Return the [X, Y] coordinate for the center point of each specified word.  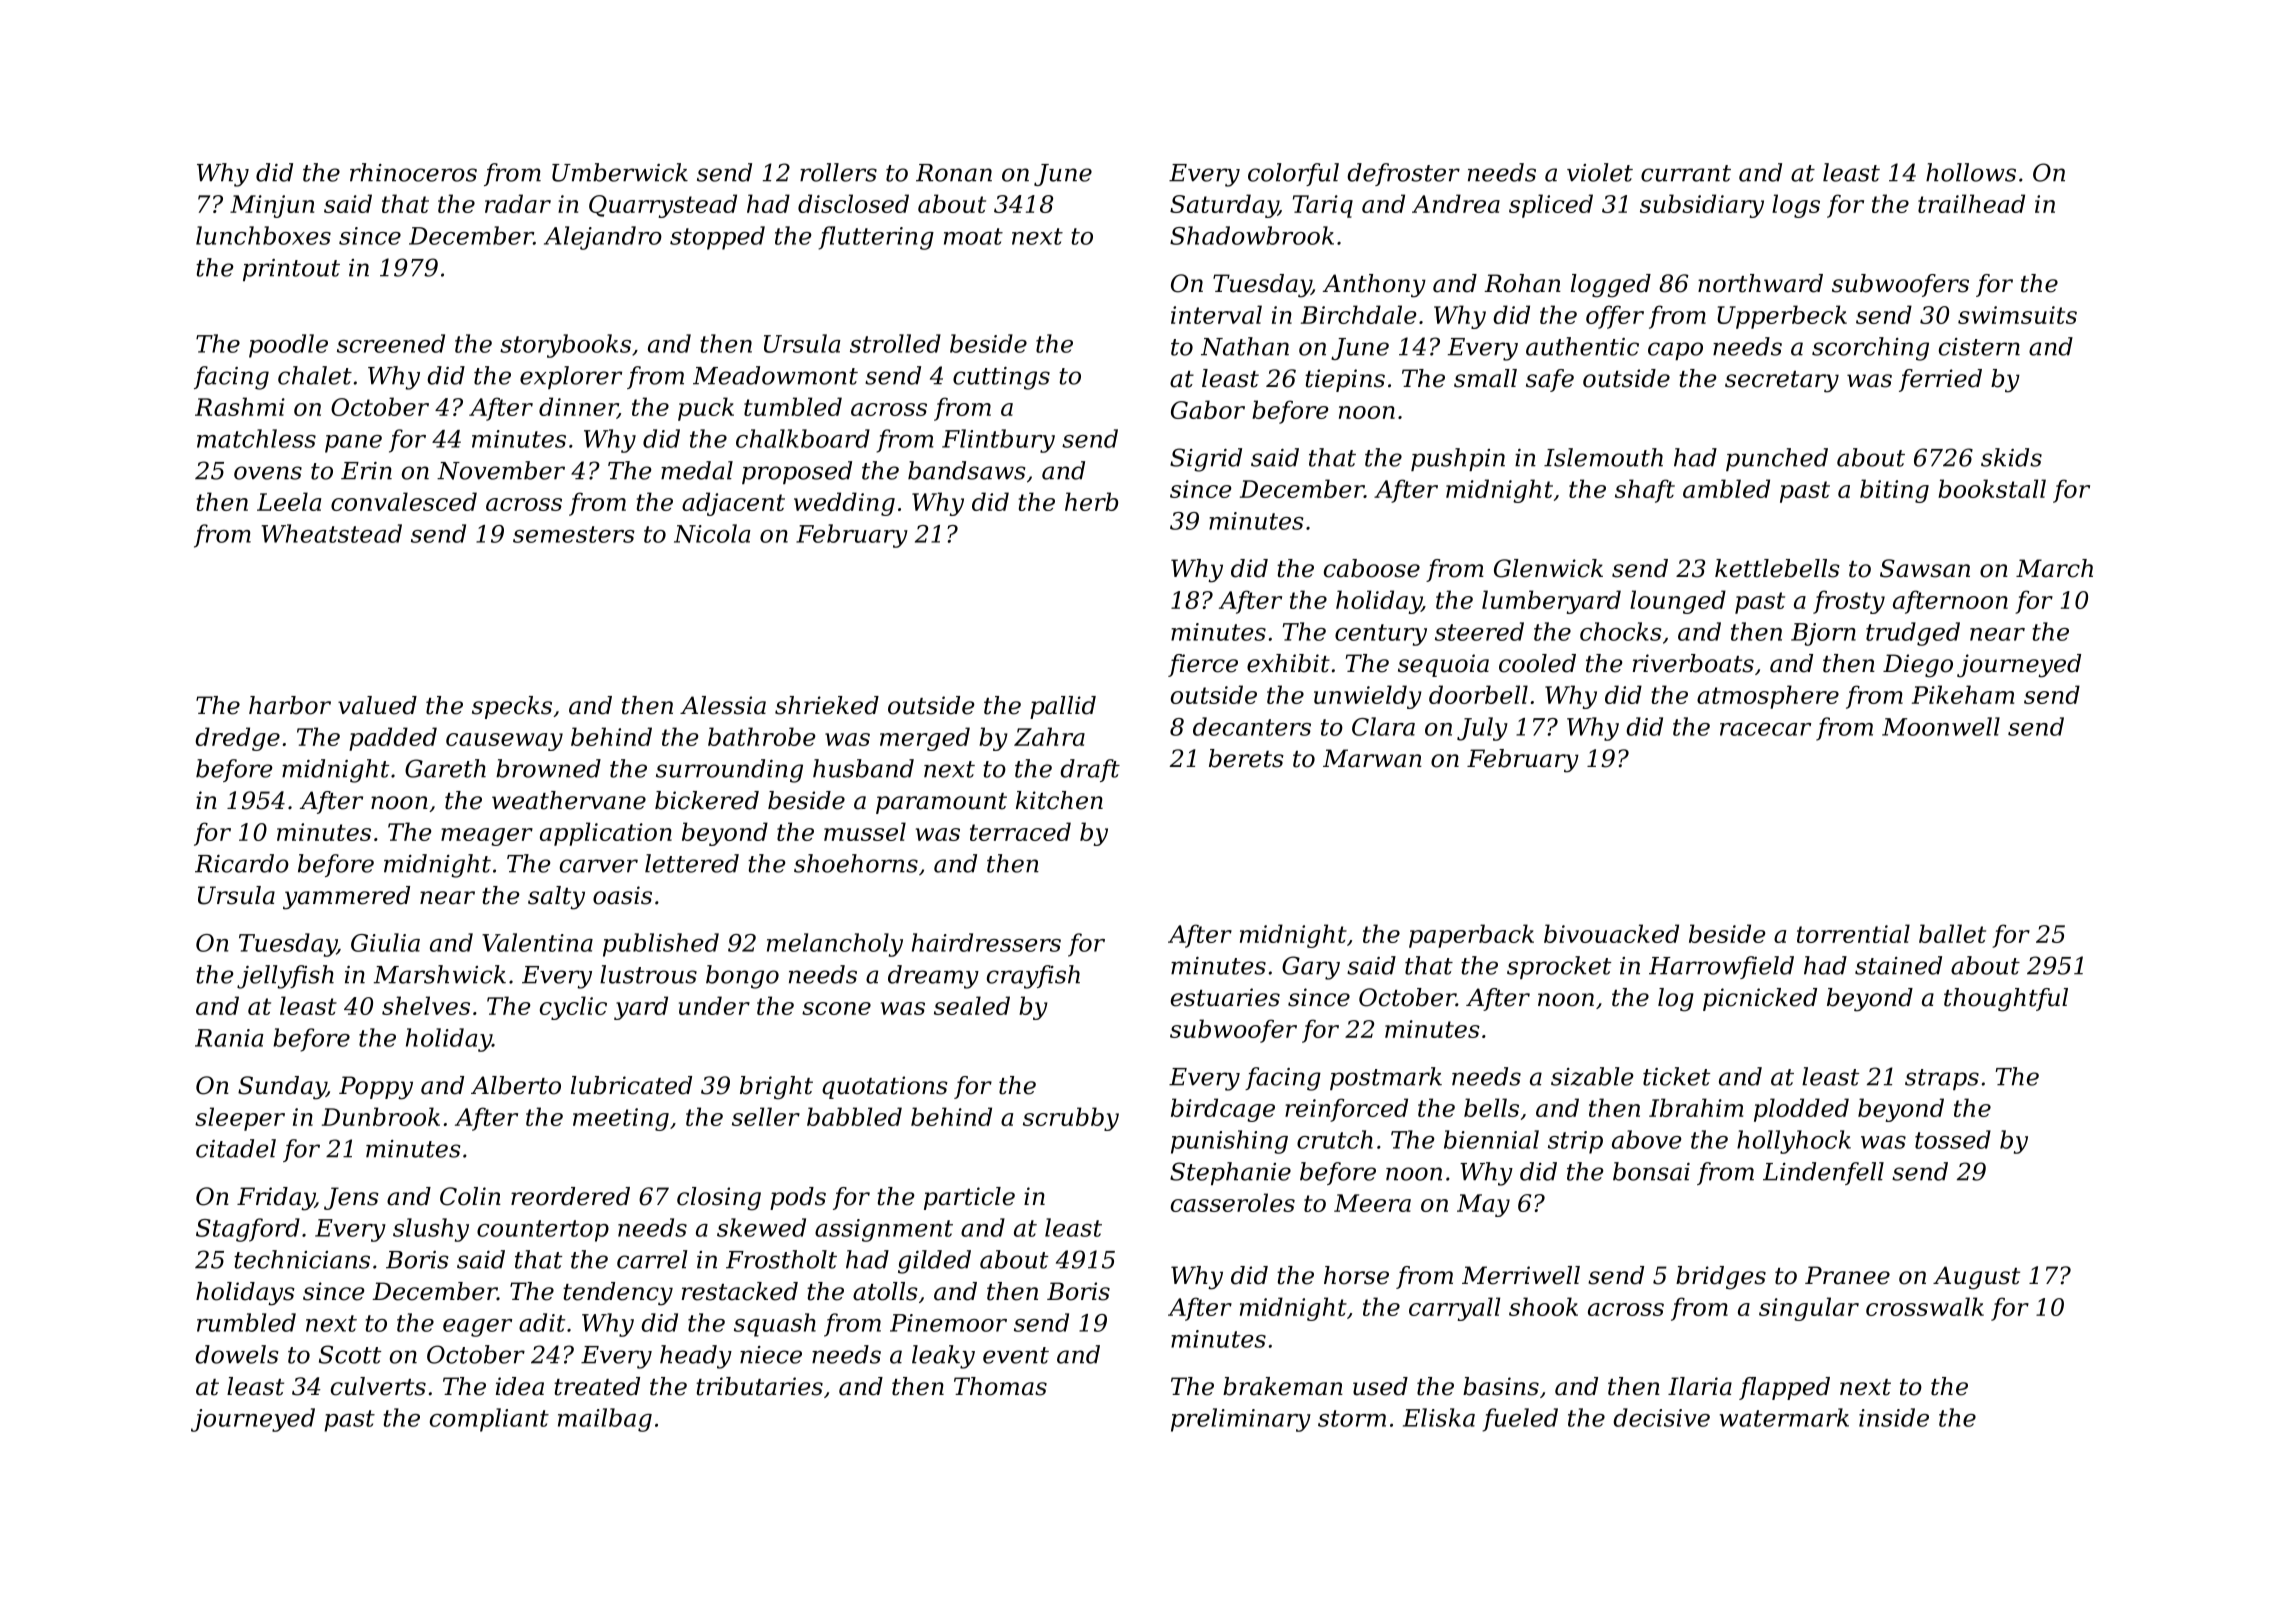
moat [973, 236]
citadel [236, 1148]
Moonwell [1941, 726]
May [1483, 1205]
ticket [1676, 1076]
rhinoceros [413, 172]
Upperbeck [1782, 317]
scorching [1870, 349]
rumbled [246, 1322]
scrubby [1071, 1119]
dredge [237, 739]
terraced [1020, 831]
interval [1216, 314]
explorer [571, 377]
